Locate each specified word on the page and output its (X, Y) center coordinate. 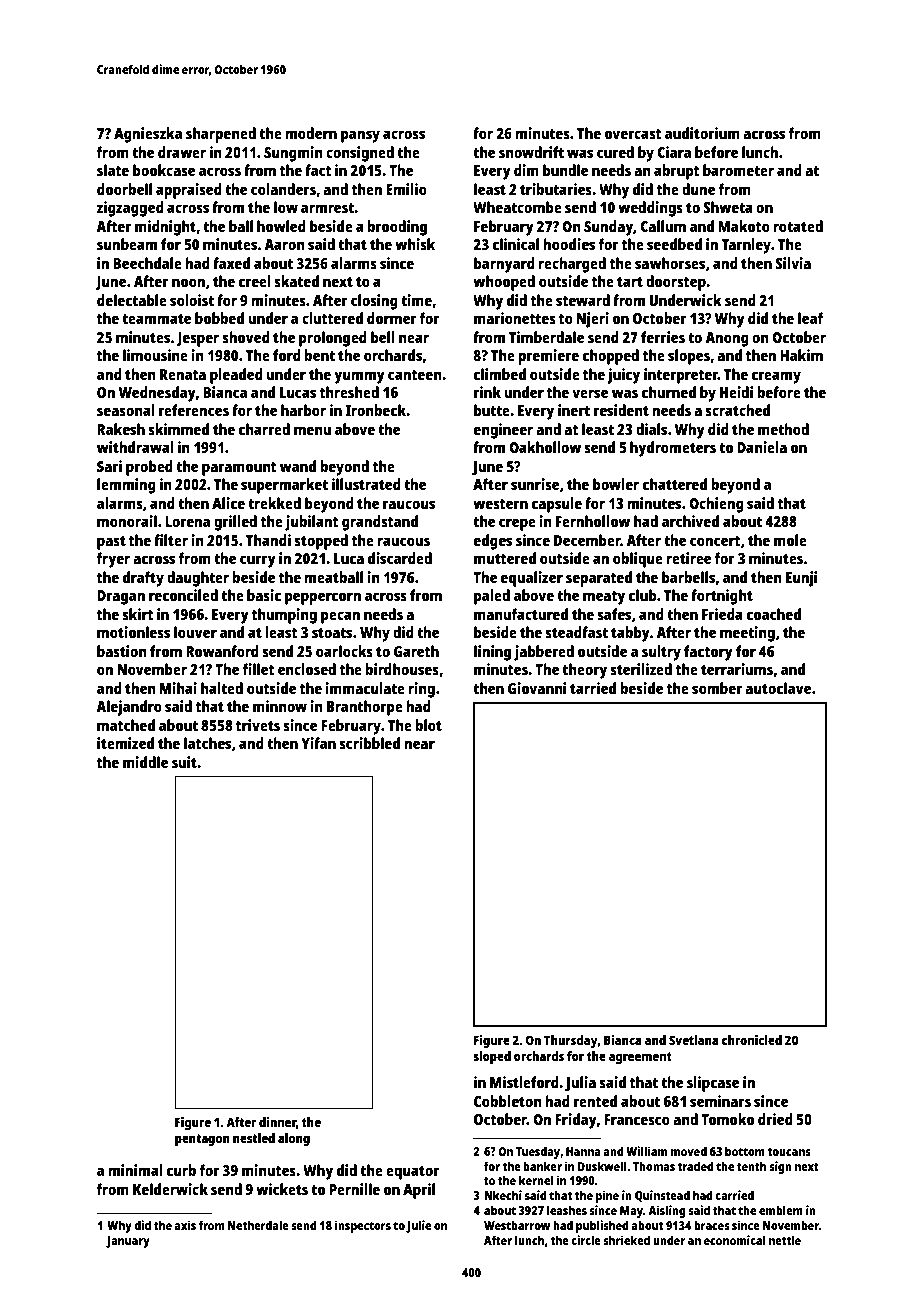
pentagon (202, 1140)
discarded (400, 558)
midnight (165, 228)
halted (222, 688)
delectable (132, 300)
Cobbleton (508, 1101)
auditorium (702, 133)
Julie (418, 1226)
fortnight (722, 597)
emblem (781, 1210)
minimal (135, 1170)
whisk (415, 244)
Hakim (801, 355)
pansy (360, 136)
